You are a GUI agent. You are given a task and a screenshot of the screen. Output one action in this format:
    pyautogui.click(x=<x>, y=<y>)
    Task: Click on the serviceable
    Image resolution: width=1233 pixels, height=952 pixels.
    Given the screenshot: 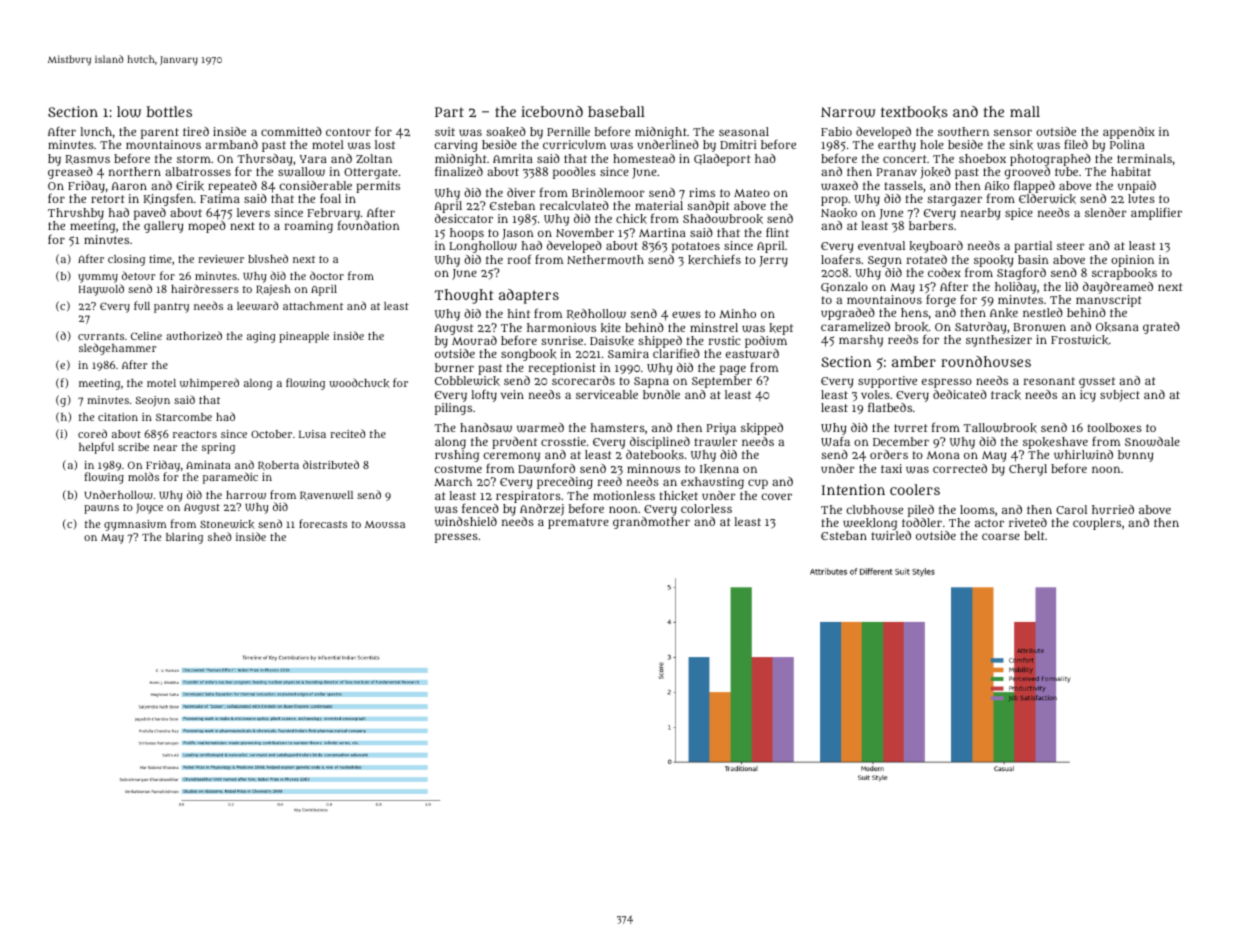 What is the action you would take?
    pyautogui.click(x=607, y=394)
